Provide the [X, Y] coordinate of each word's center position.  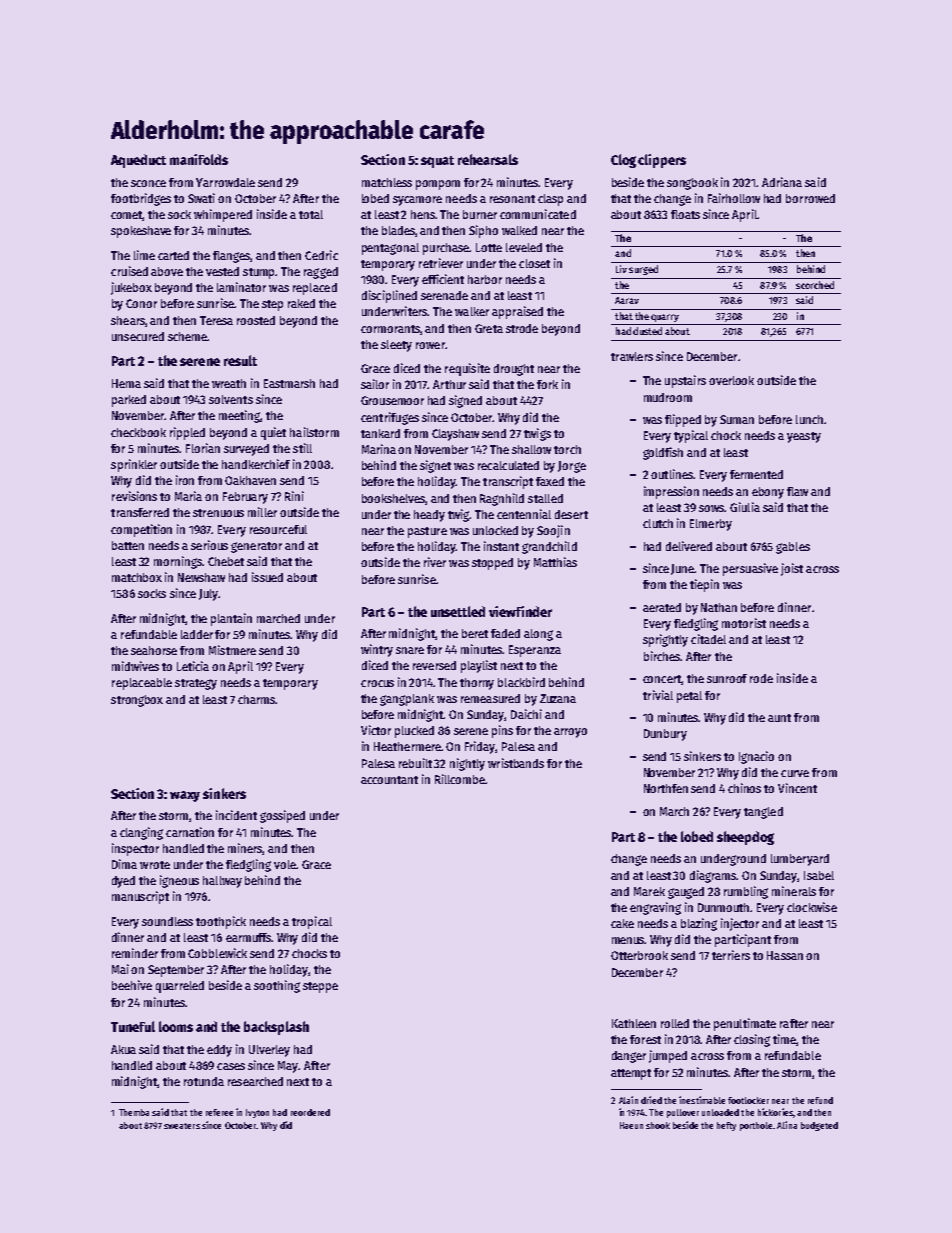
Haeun [631, 1125]
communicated [538, 214]
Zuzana [558, 698]
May [288, 1067]
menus [628, 940]
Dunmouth [723, 907]
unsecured [138, 336]
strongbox [137, 701]
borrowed [810, 198]
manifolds [199, 159]
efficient [443, 279]
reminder [135, 953]
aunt [779, 718]
